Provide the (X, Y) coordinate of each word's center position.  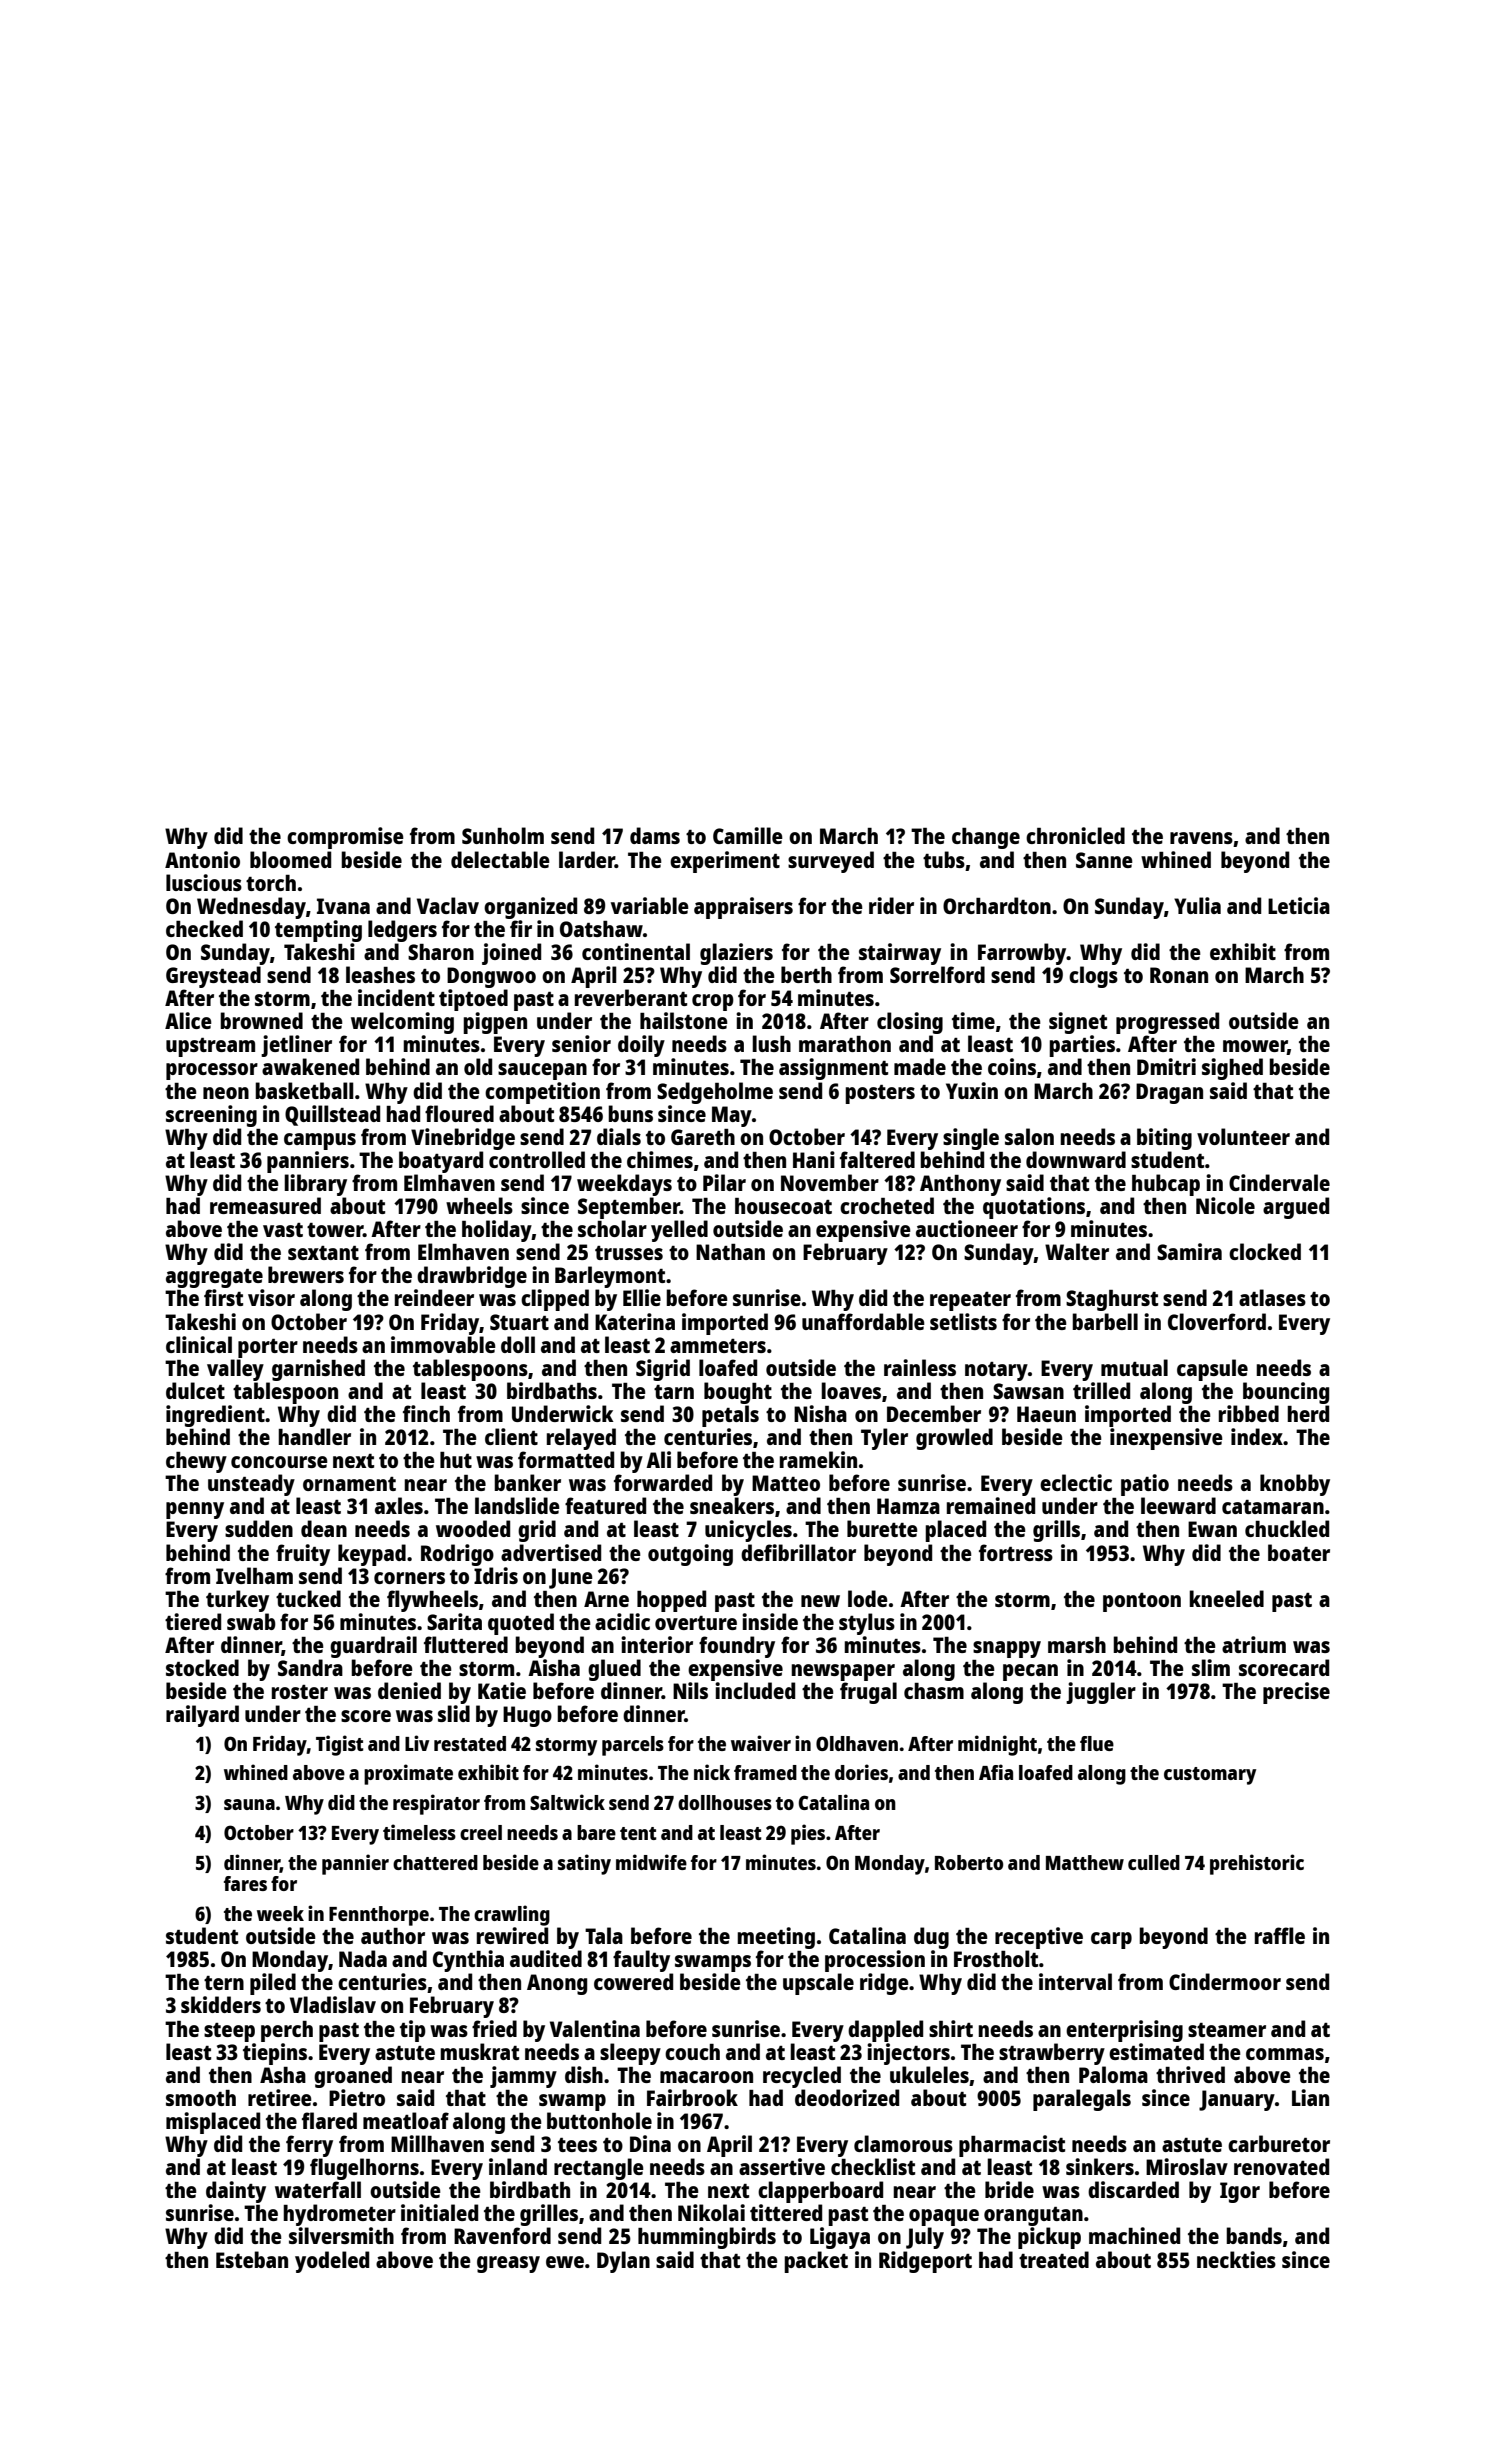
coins (1012, 1066)
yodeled (332, 2262)
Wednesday (251, 908)
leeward (1178, 1505)
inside (770, 1621)
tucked (308, 1598)
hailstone (684, 1020)
